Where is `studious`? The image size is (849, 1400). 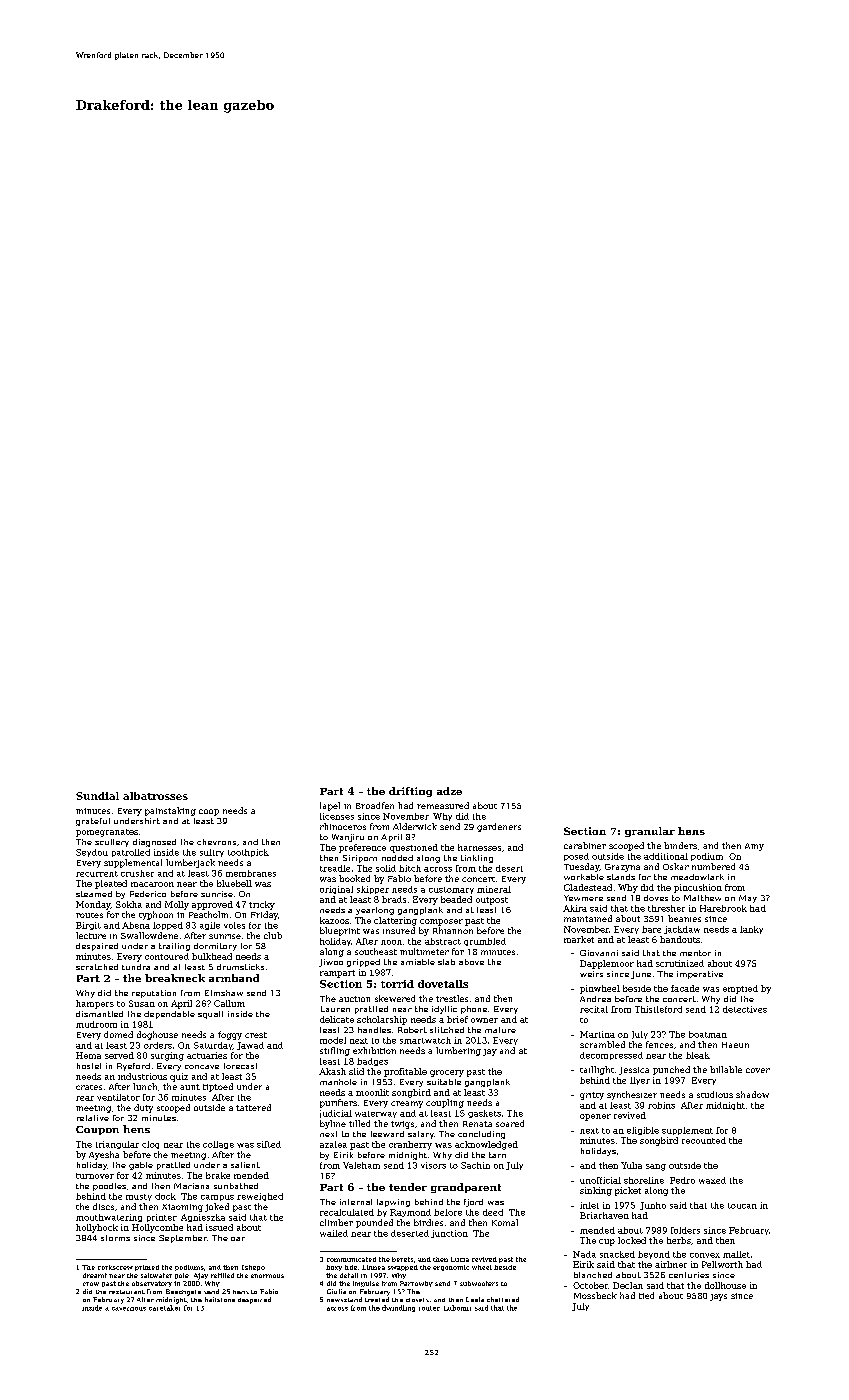 studious is located at coordinates (715, 1094).
